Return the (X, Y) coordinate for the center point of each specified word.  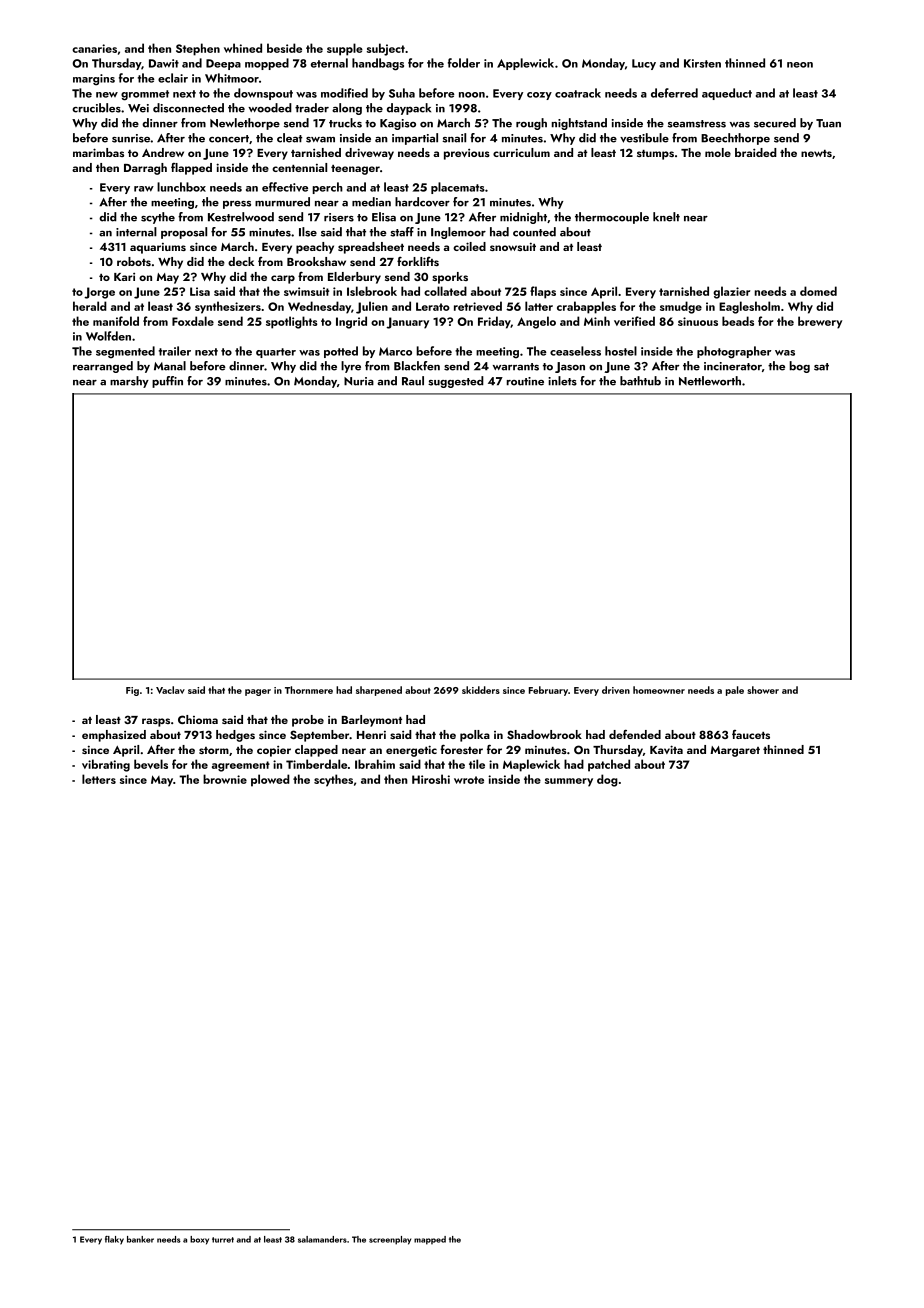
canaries (94, 48)
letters (99, 779)
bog (800, 367)
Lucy (644, 64)
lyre (351, 367)
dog (607, 780)
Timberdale (316, 764)
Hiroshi (431, 779)
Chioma (198, 719)
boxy (199, 1240)
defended (635, 734)
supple (345, 49)
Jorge (99, 293)
